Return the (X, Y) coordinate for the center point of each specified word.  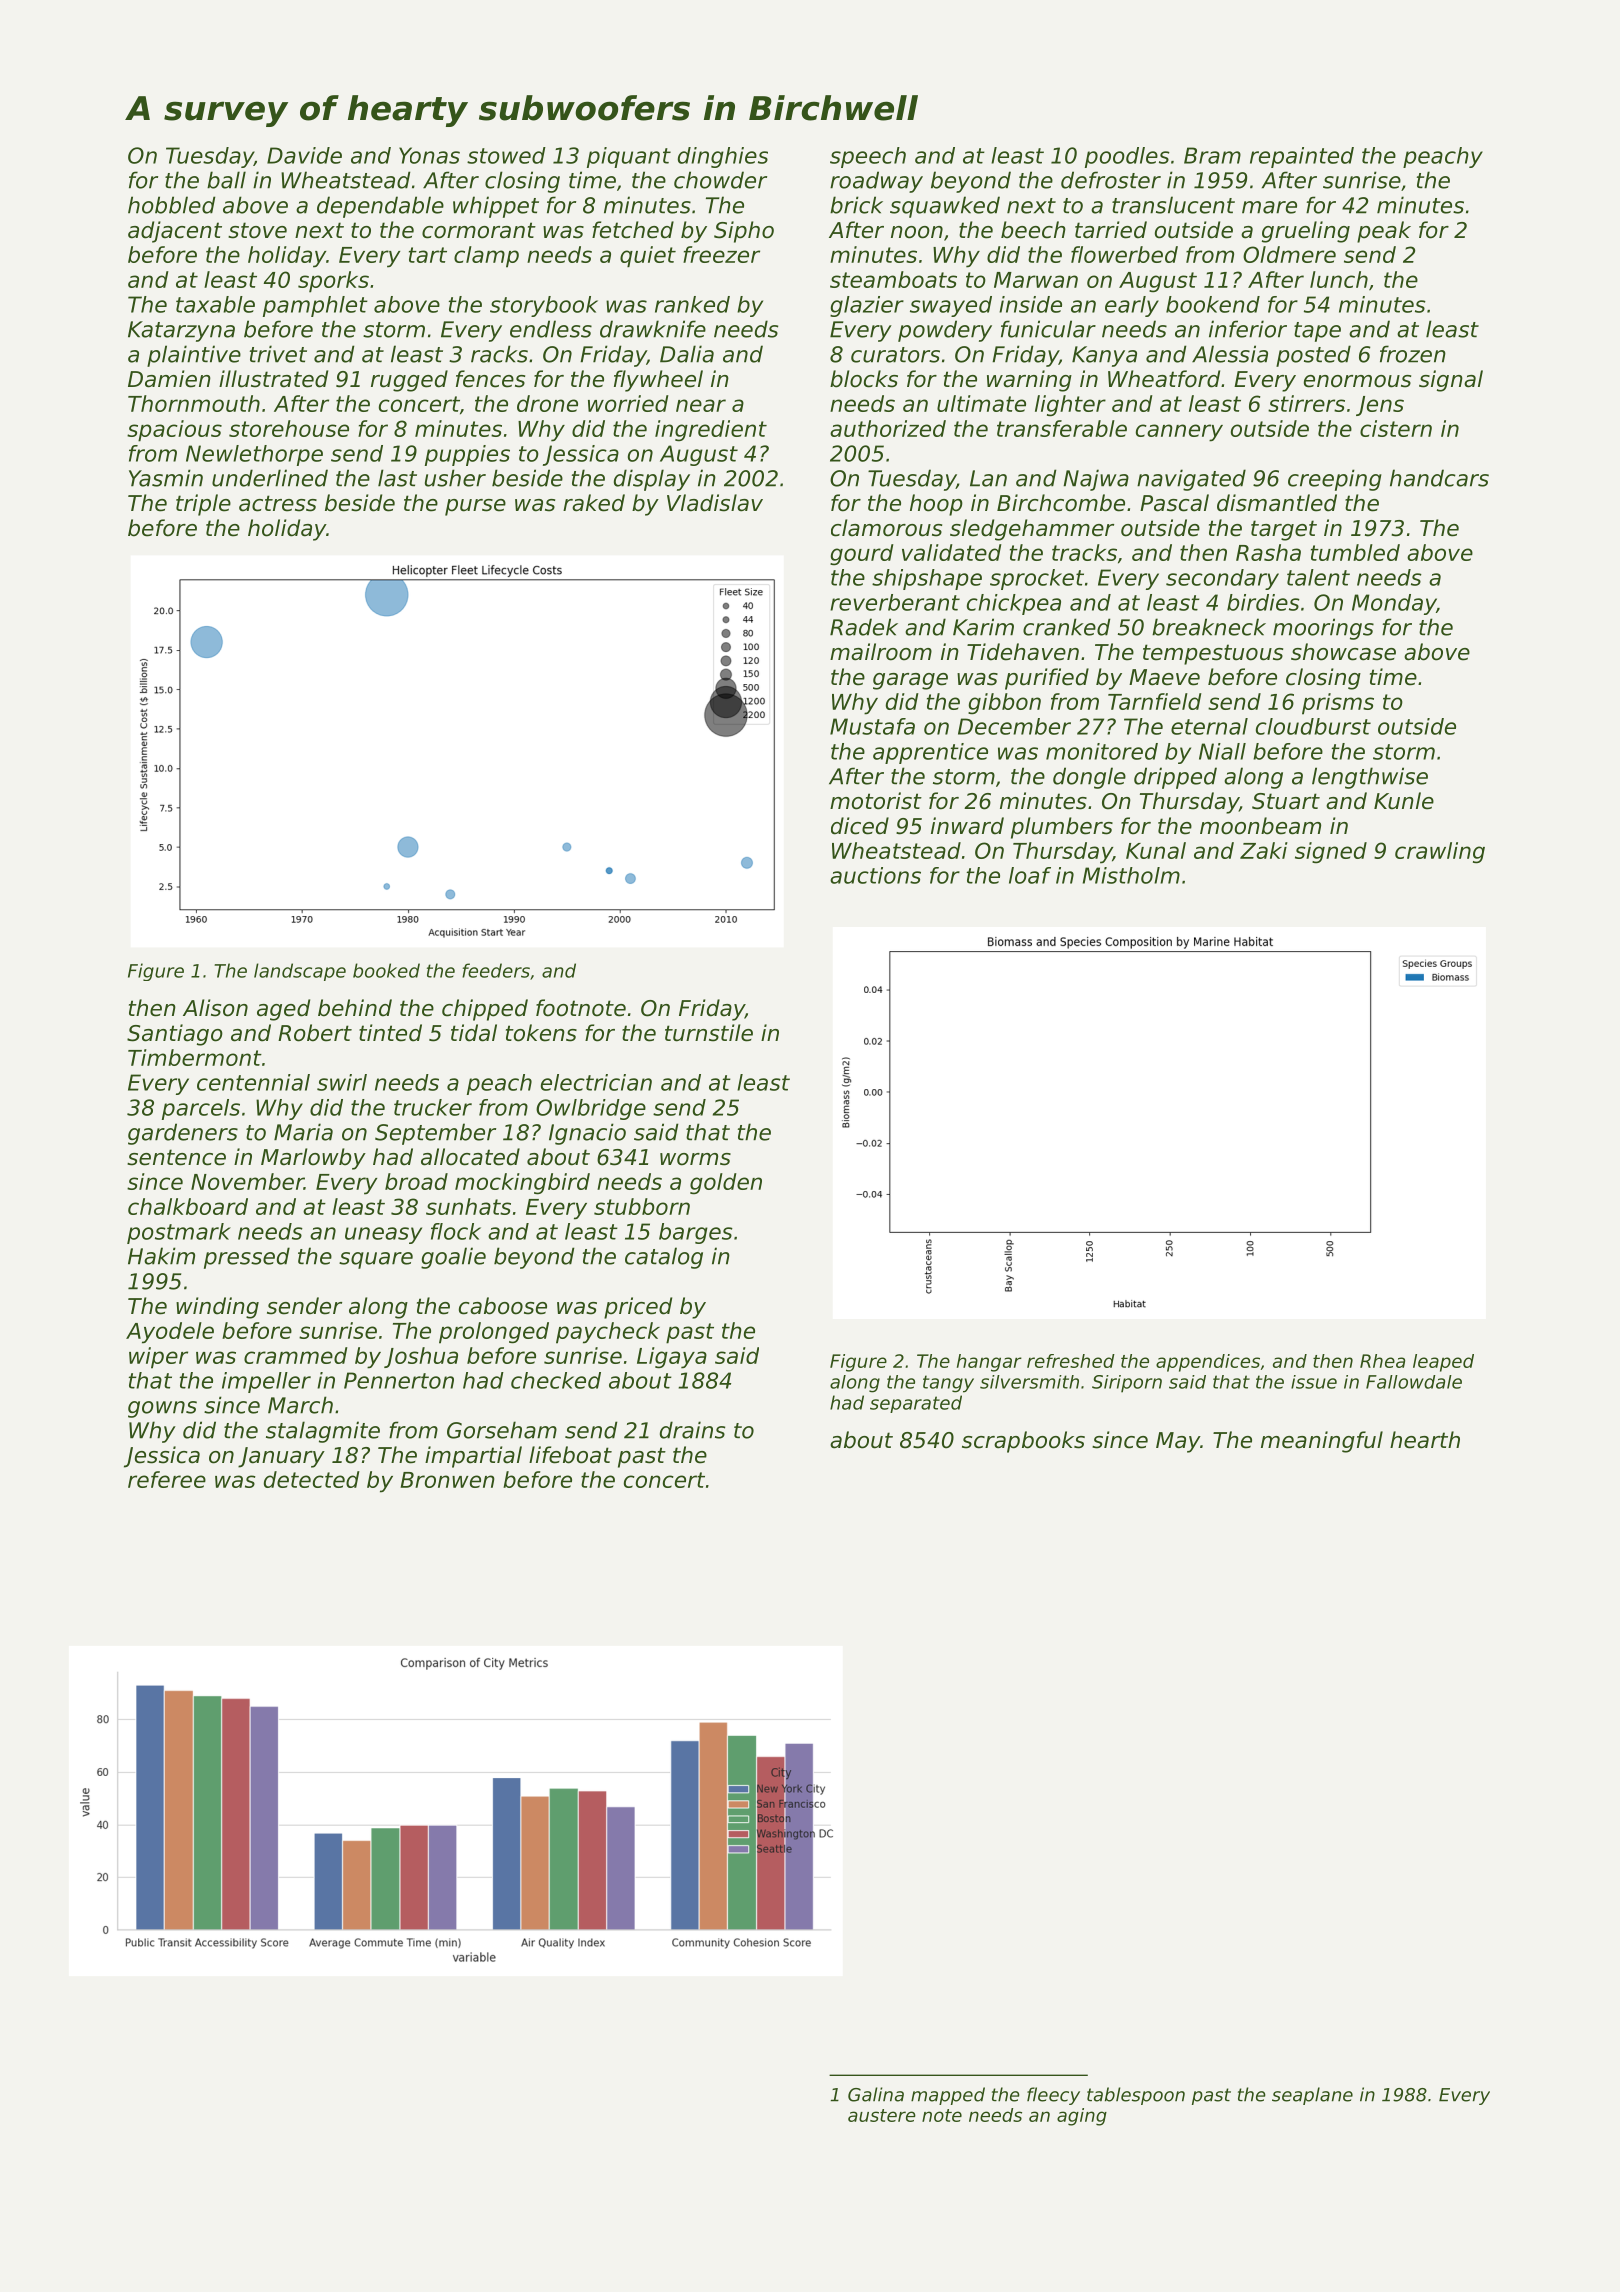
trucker (433, 1107)
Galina (876, 2094)
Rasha (1268, 552)
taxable (215, 304)
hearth (1425, 1440)
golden (726, 1184)
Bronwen (447, 1480)
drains (692, 1430)
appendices (1208, 1363)
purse (475, 507)
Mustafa (872, 726)
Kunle (1404, 801)
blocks (864, 379)
